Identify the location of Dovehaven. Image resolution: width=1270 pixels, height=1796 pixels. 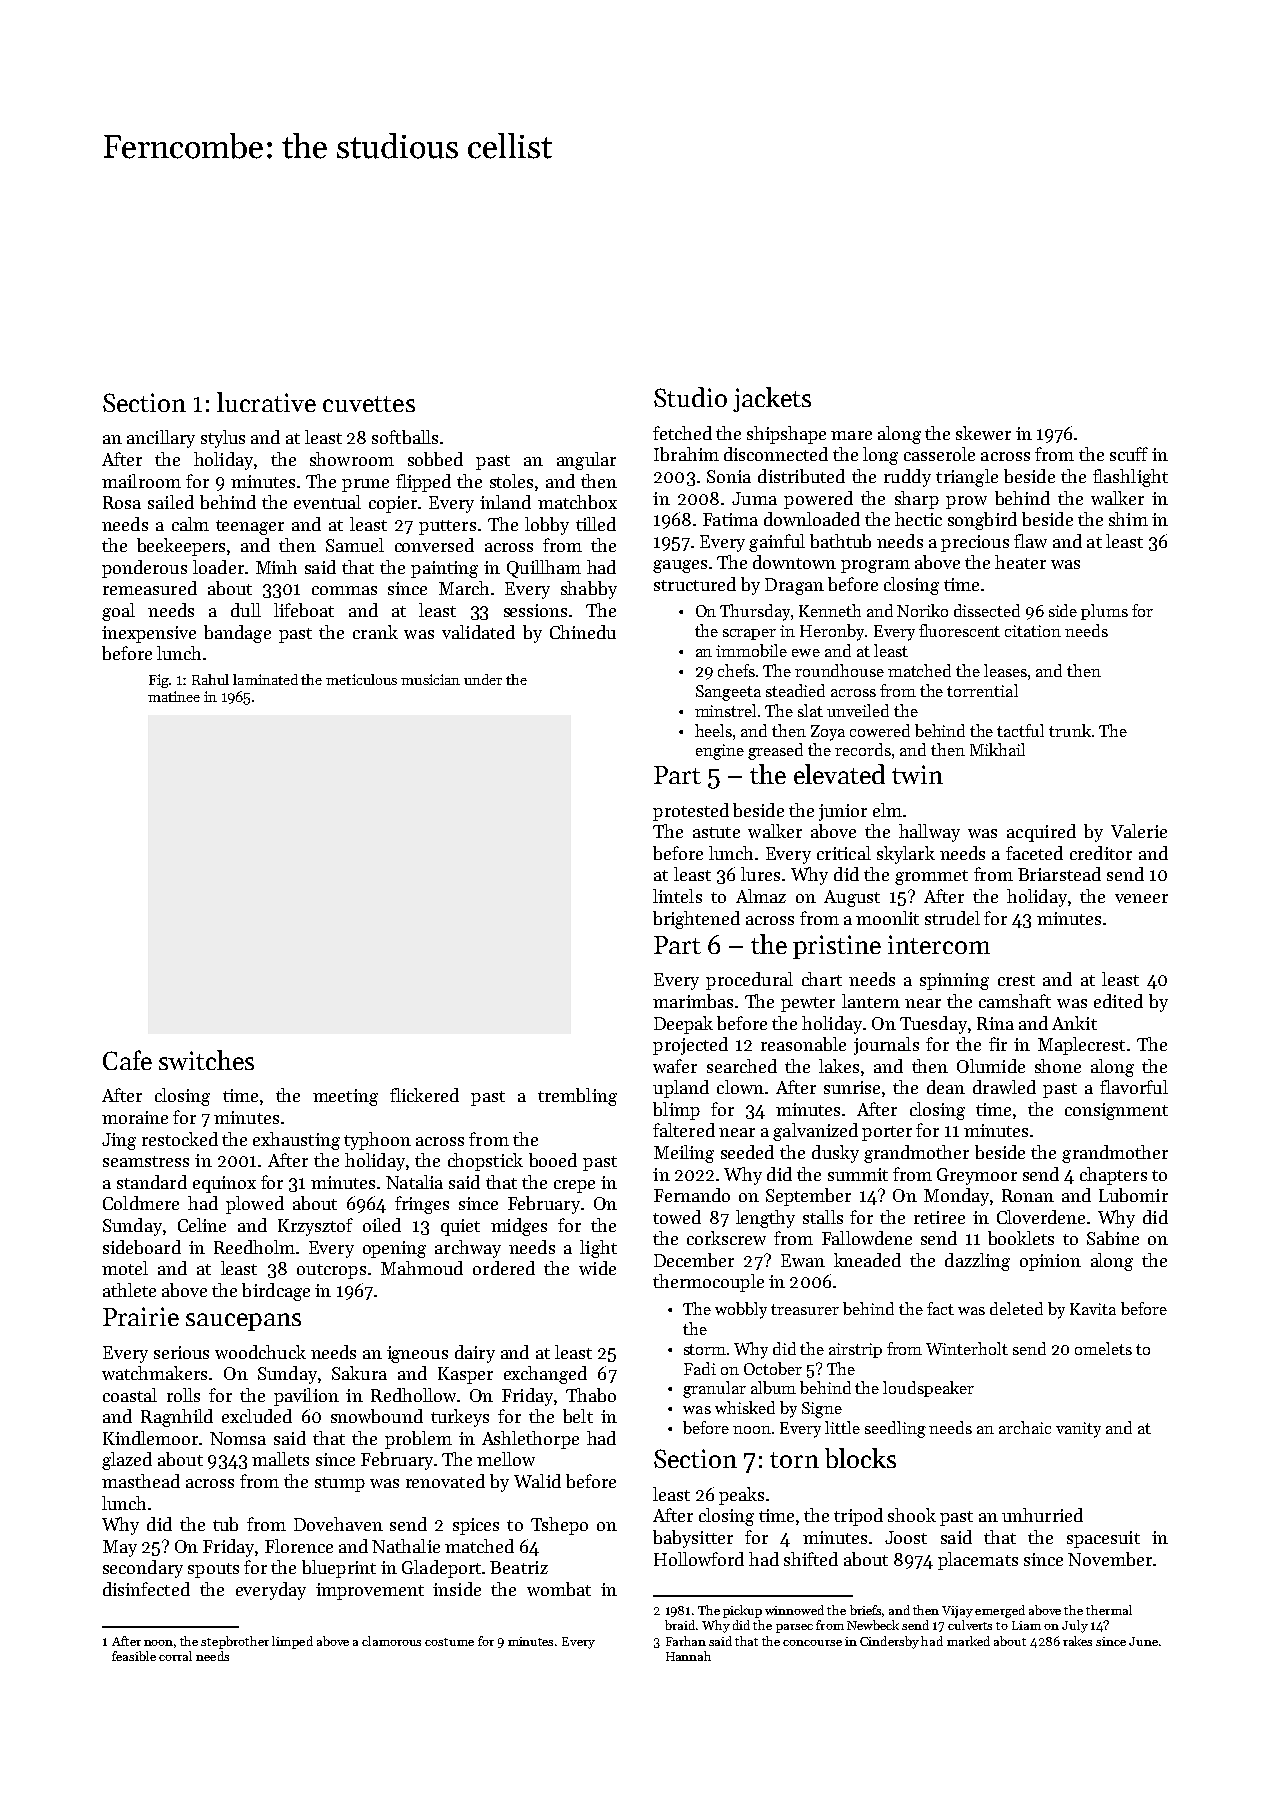
(338, 1524).
